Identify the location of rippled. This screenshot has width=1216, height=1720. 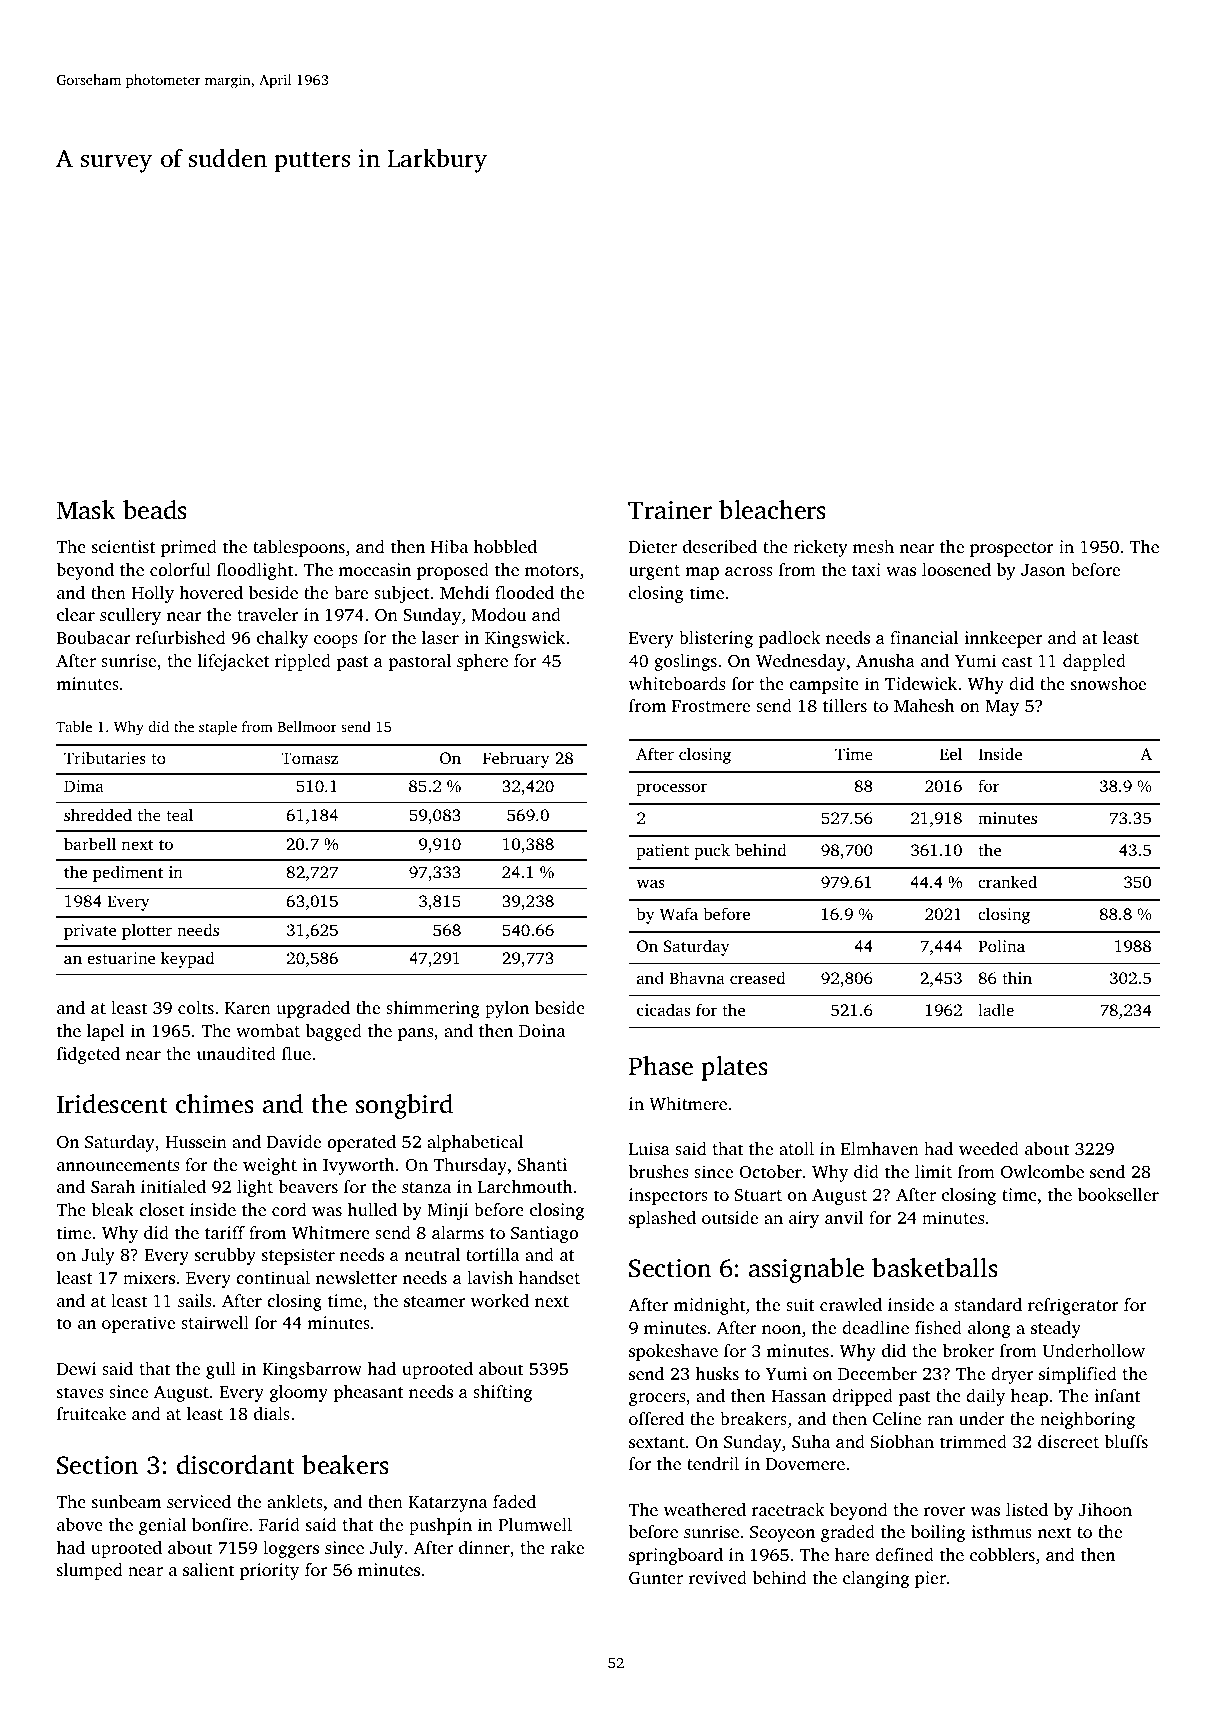
(303, 662).
